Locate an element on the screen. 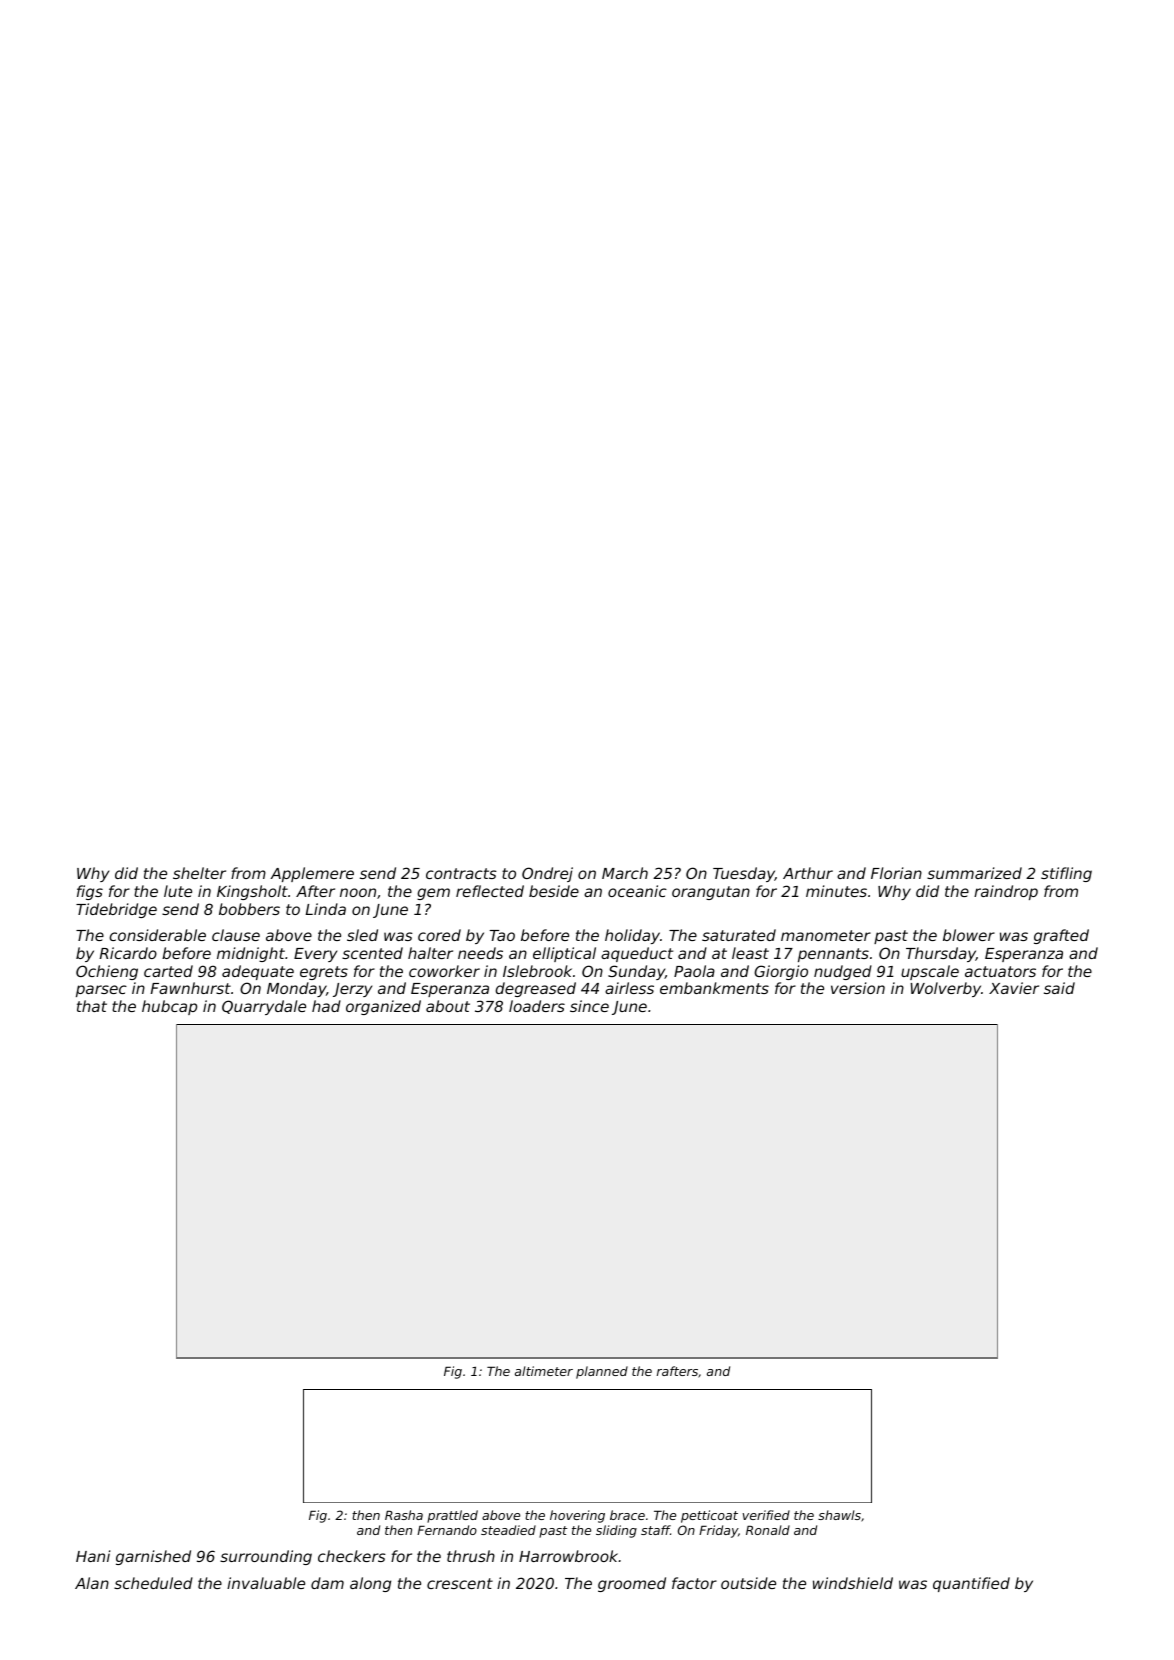 Image resolution: width=1174 pixels, height=1660 pixels. since is located at coordinates (589, 1006).
